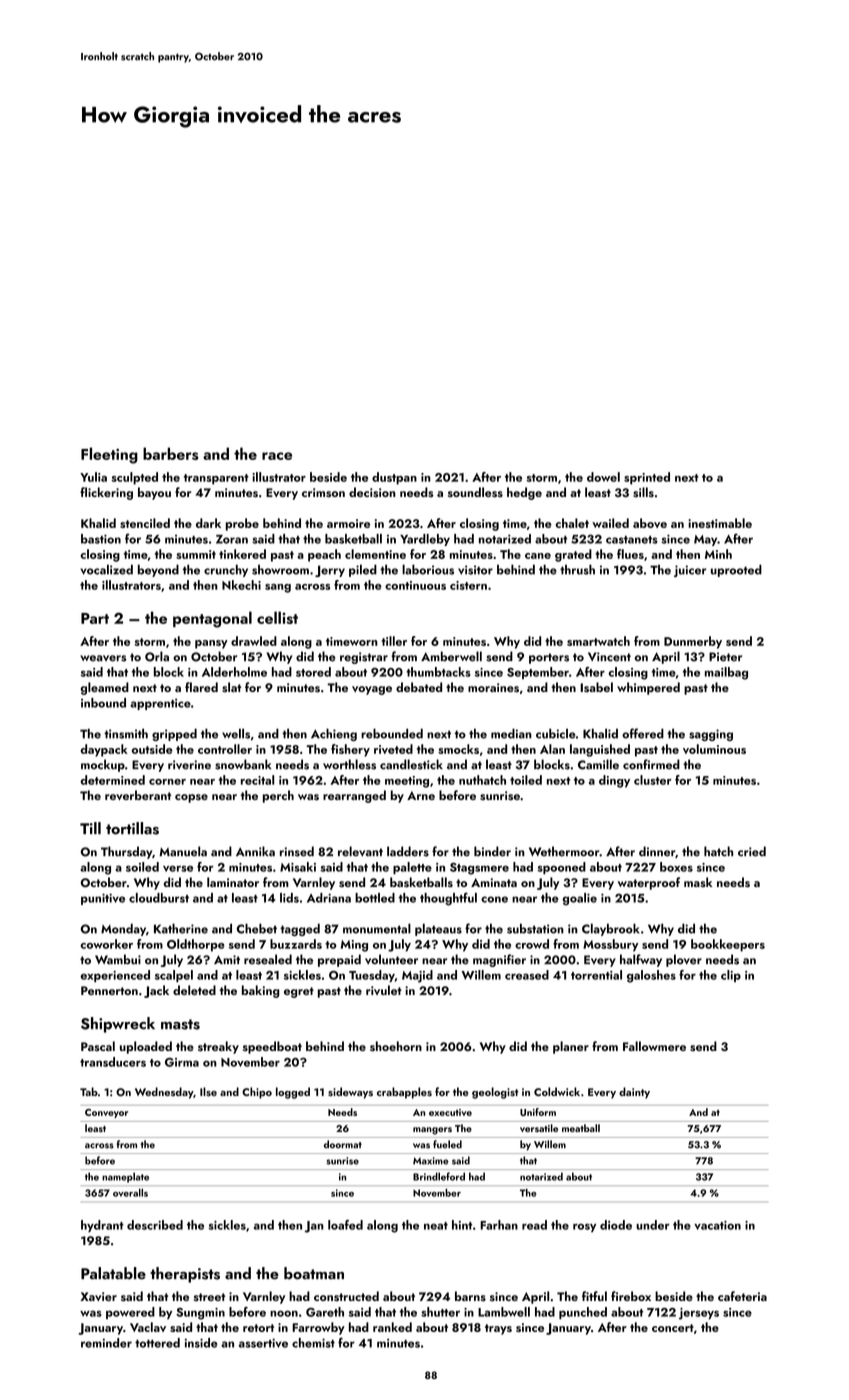  Describe the element at coordinates (242, 554) in the screenshot. I see `tinkered` at that location.
